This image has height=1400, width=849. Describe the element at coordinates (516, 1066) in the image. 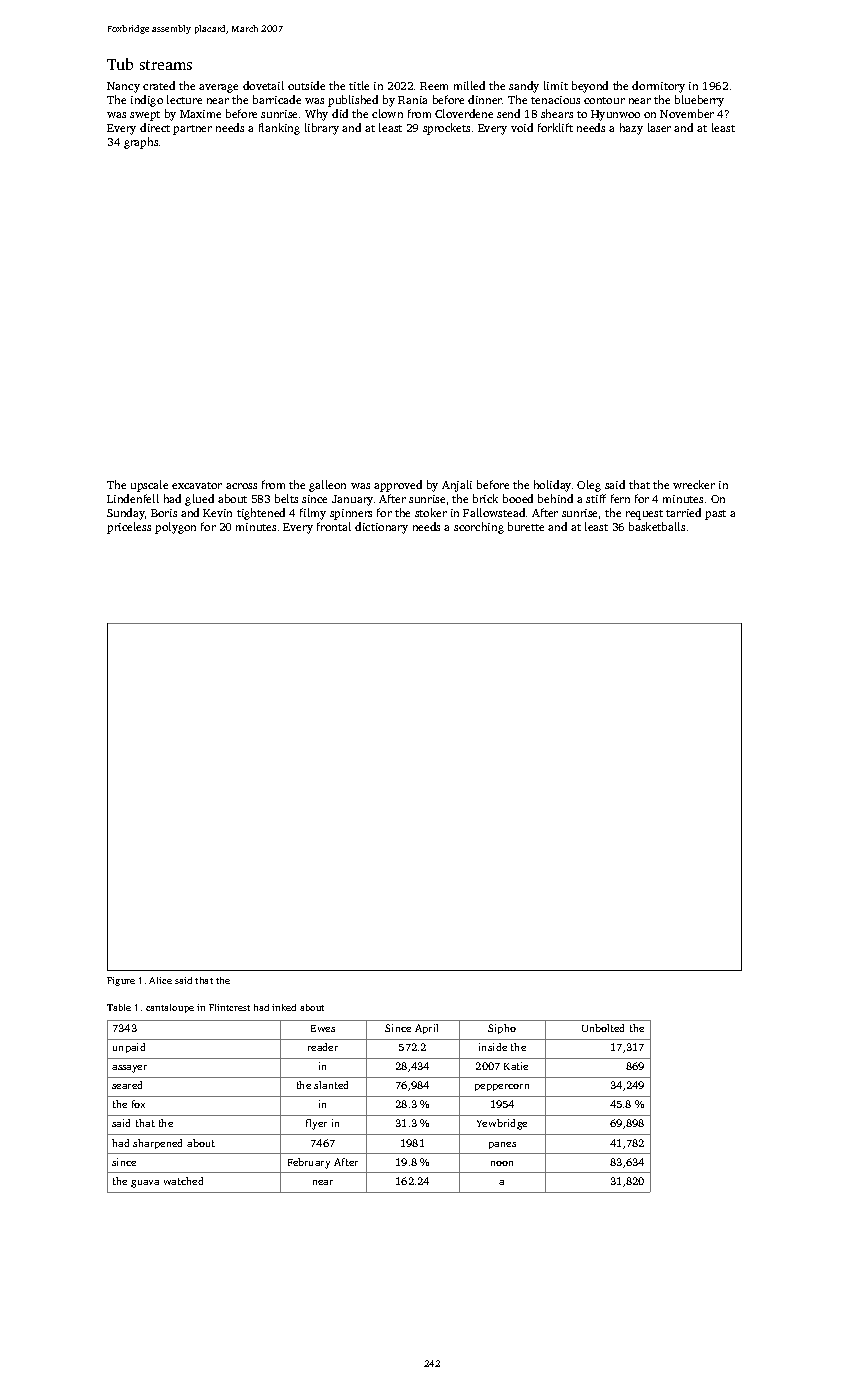

I see `Katie` at that location.
